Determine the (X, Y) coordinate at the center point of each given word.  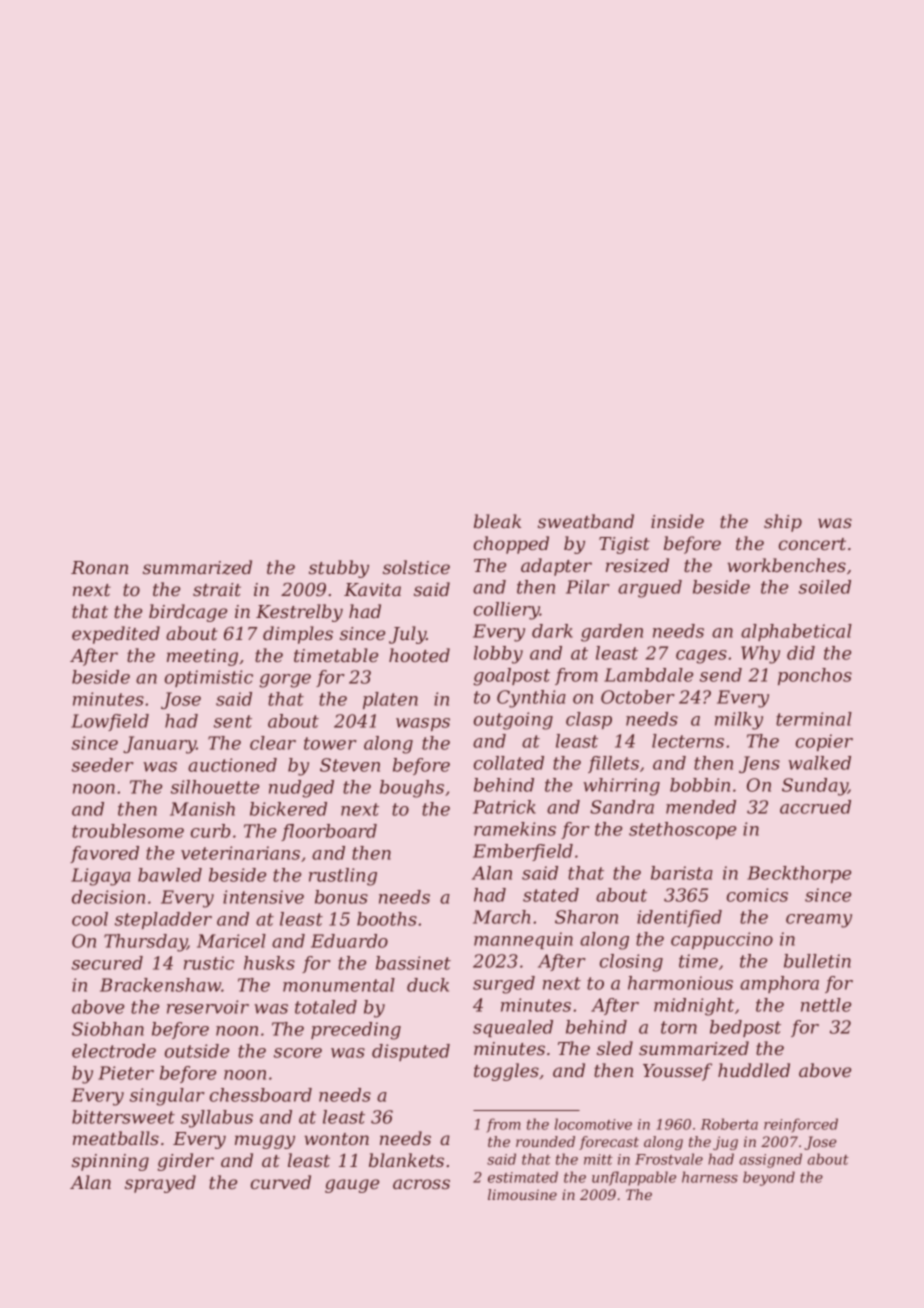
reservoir (208, 1007)
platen (390, 700)
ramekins (515, 829)
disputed (411, 1052)
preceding (356, 1031)
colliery (507, 611)
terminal (814, 719)
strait (217, 589)
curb (211, 831)
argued (650, 589)
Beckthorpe (799, 874)
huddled (754, 1070)
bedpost (745, 1028)
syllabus (217, 1119)
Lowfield (110, 722)
